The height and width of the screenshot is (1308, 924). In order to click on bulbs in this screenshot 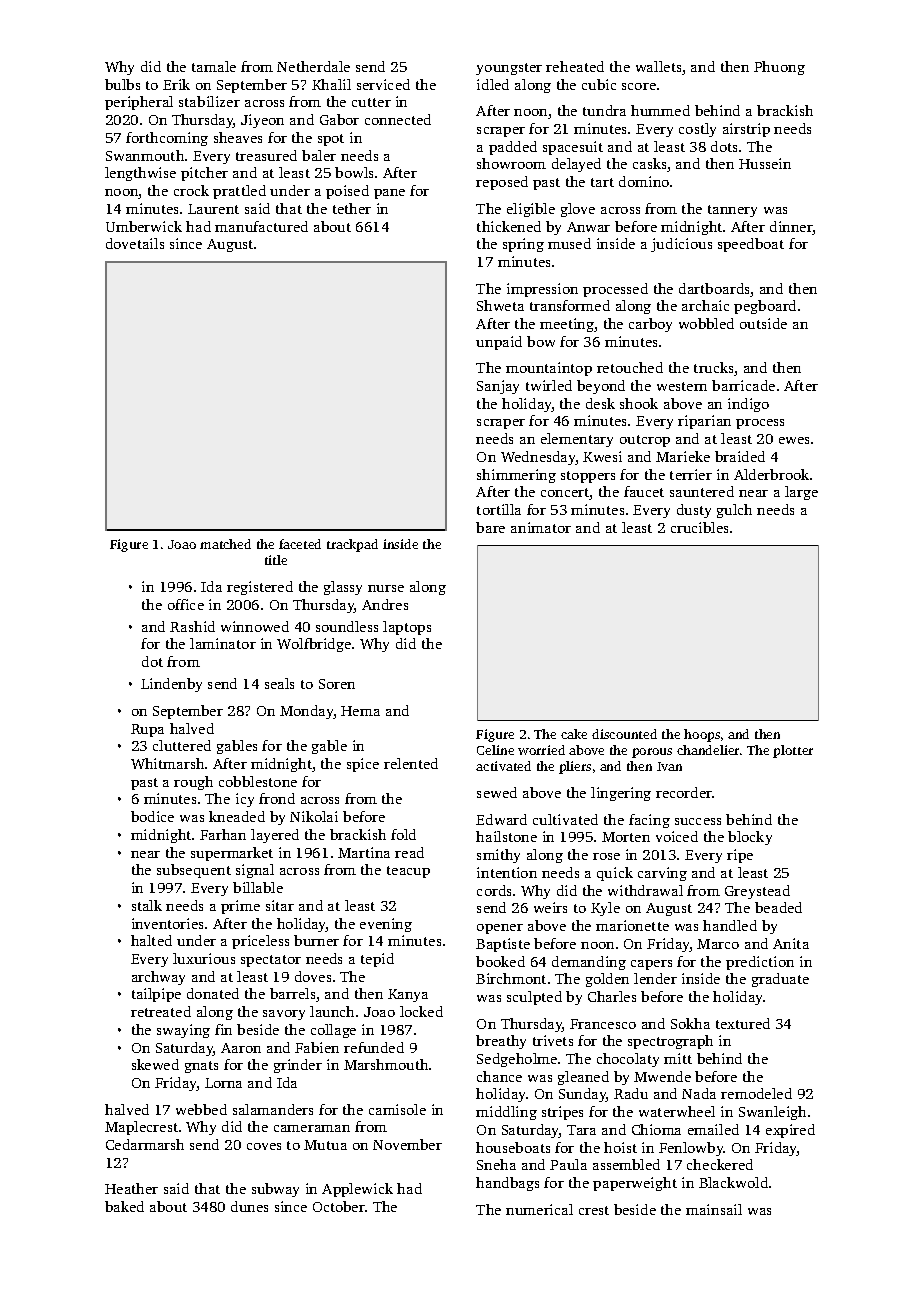, I will do `click(122, 84)`.
